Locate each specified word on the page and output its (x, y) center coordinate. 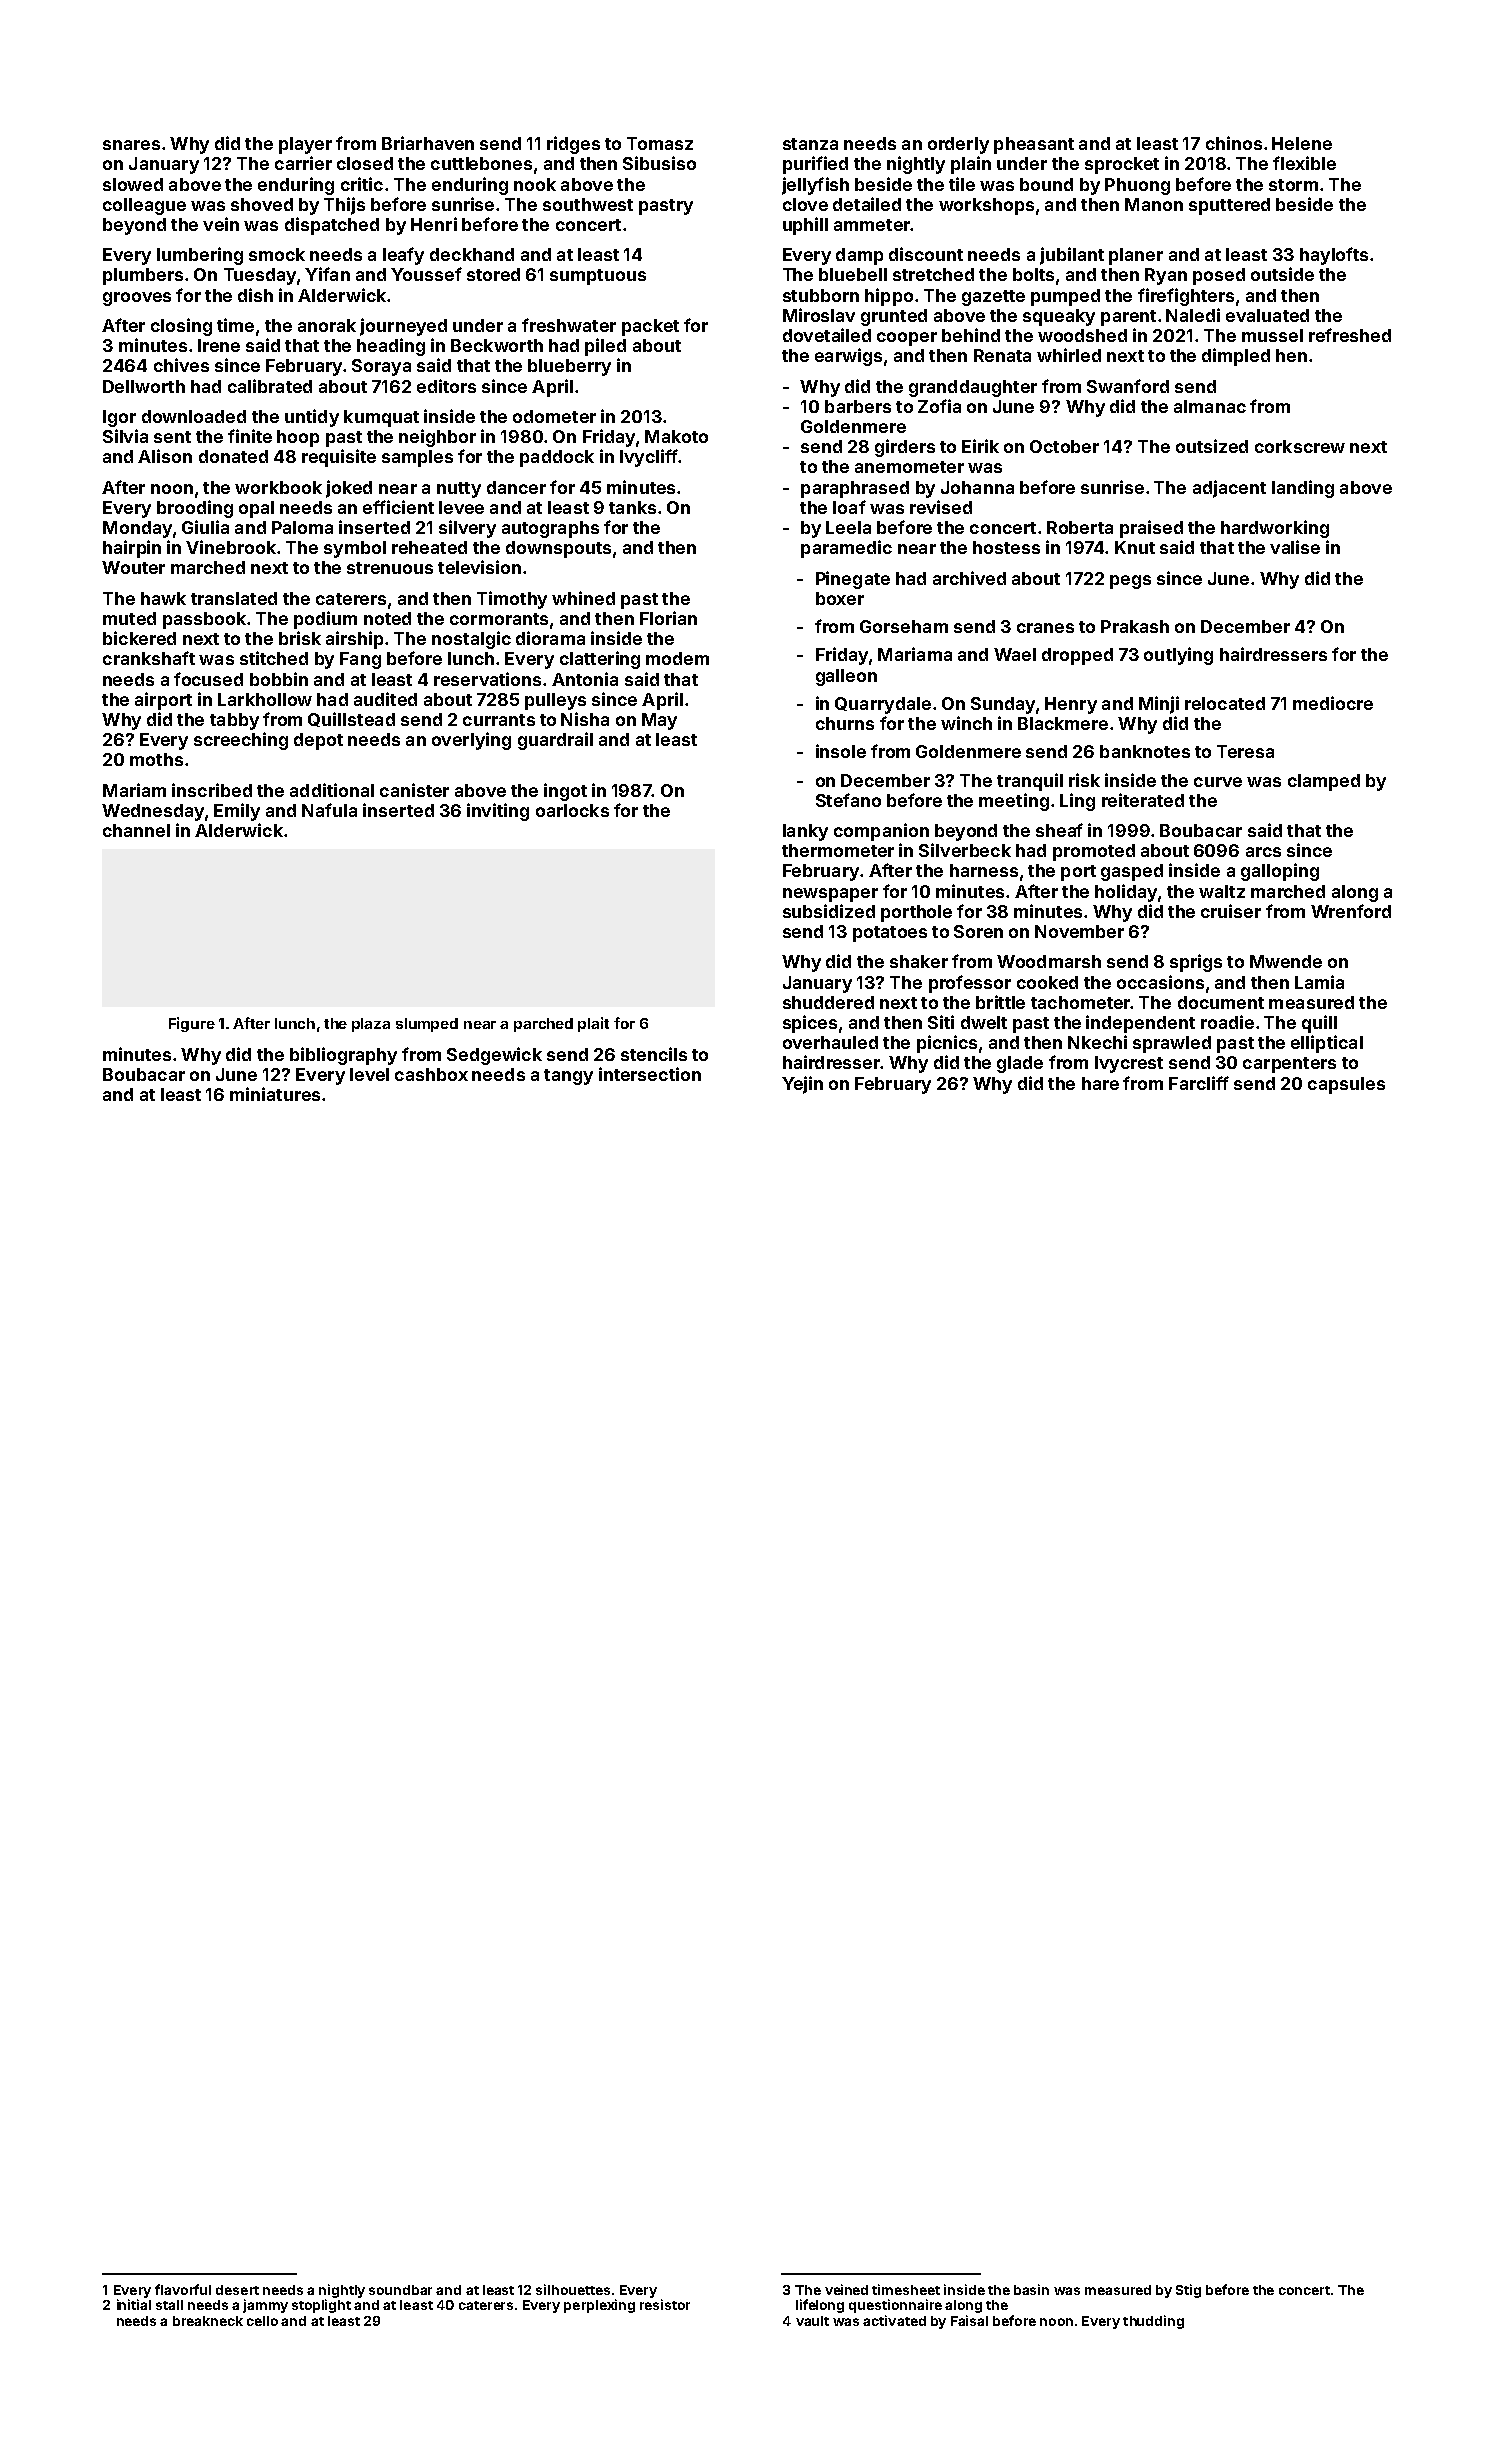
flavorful (183, 2289)
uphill (805, 226)
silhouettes (573, 2289)
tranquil (1030, 782)
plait (593, 1024)
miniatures (275, 1094)
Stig (1188, 2291)
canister (414, 790)
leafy (403, 256)
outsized (1212, 446)
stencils (654, 1054)
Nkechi (1097, 1042)
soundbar (400, 2290)
